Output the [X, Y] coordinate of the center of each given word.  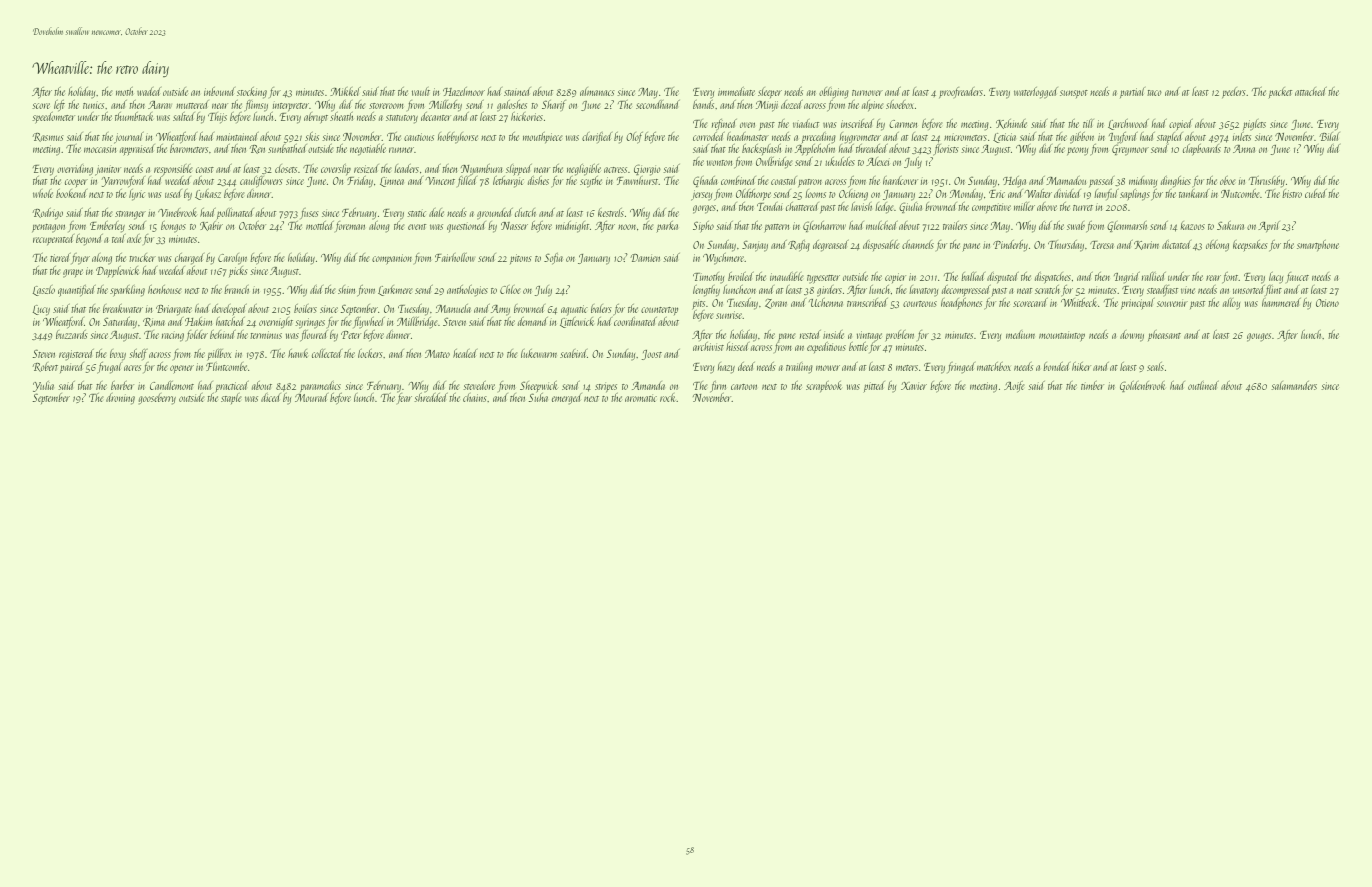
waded [149, 91]
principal [1138, 304]
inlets [1242, 136]
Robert [45, 367]
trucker [142, 257]
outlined [1203, 385]
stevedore [479, 385]
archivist [708, 346]
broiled [741, 276]
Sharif [554, 105]
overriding [75, 170]
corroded [709, 136]
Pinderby [1010, 246]
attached [1311, 91]
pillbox [219, 355]
